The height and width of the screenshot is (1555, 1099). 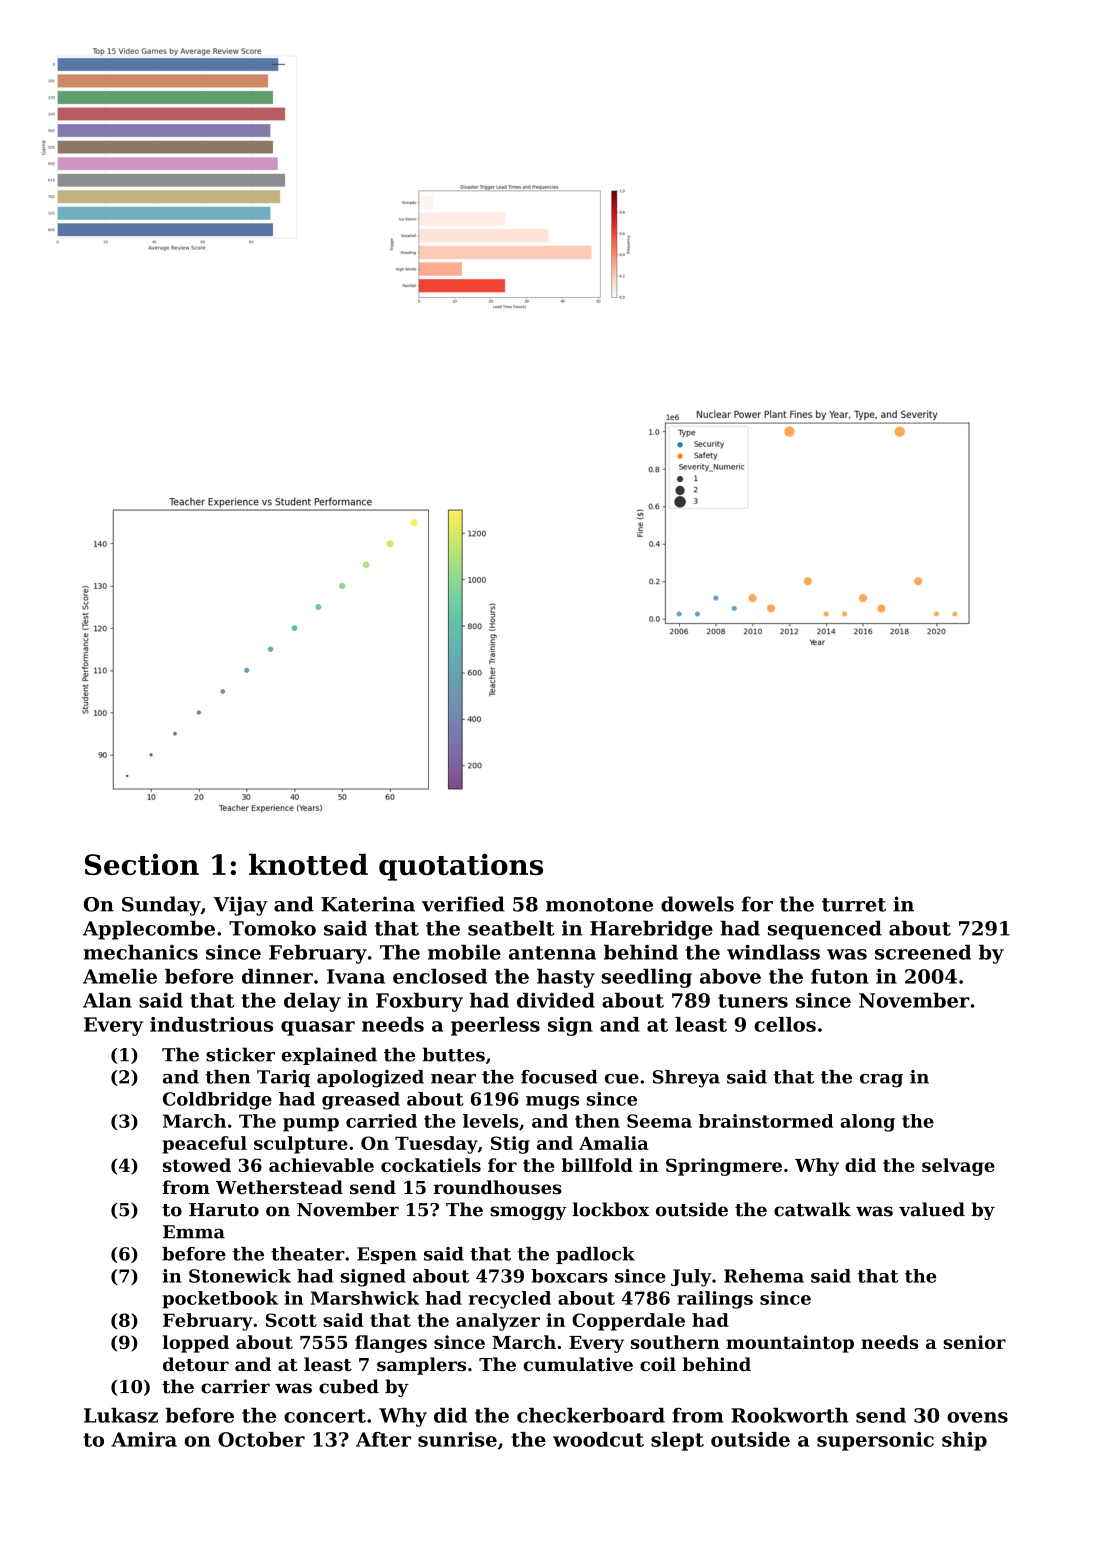 What do you see at coordinates (697, 904) in the screenshot?
I see `dowels` at bounding box center [697, 904].
